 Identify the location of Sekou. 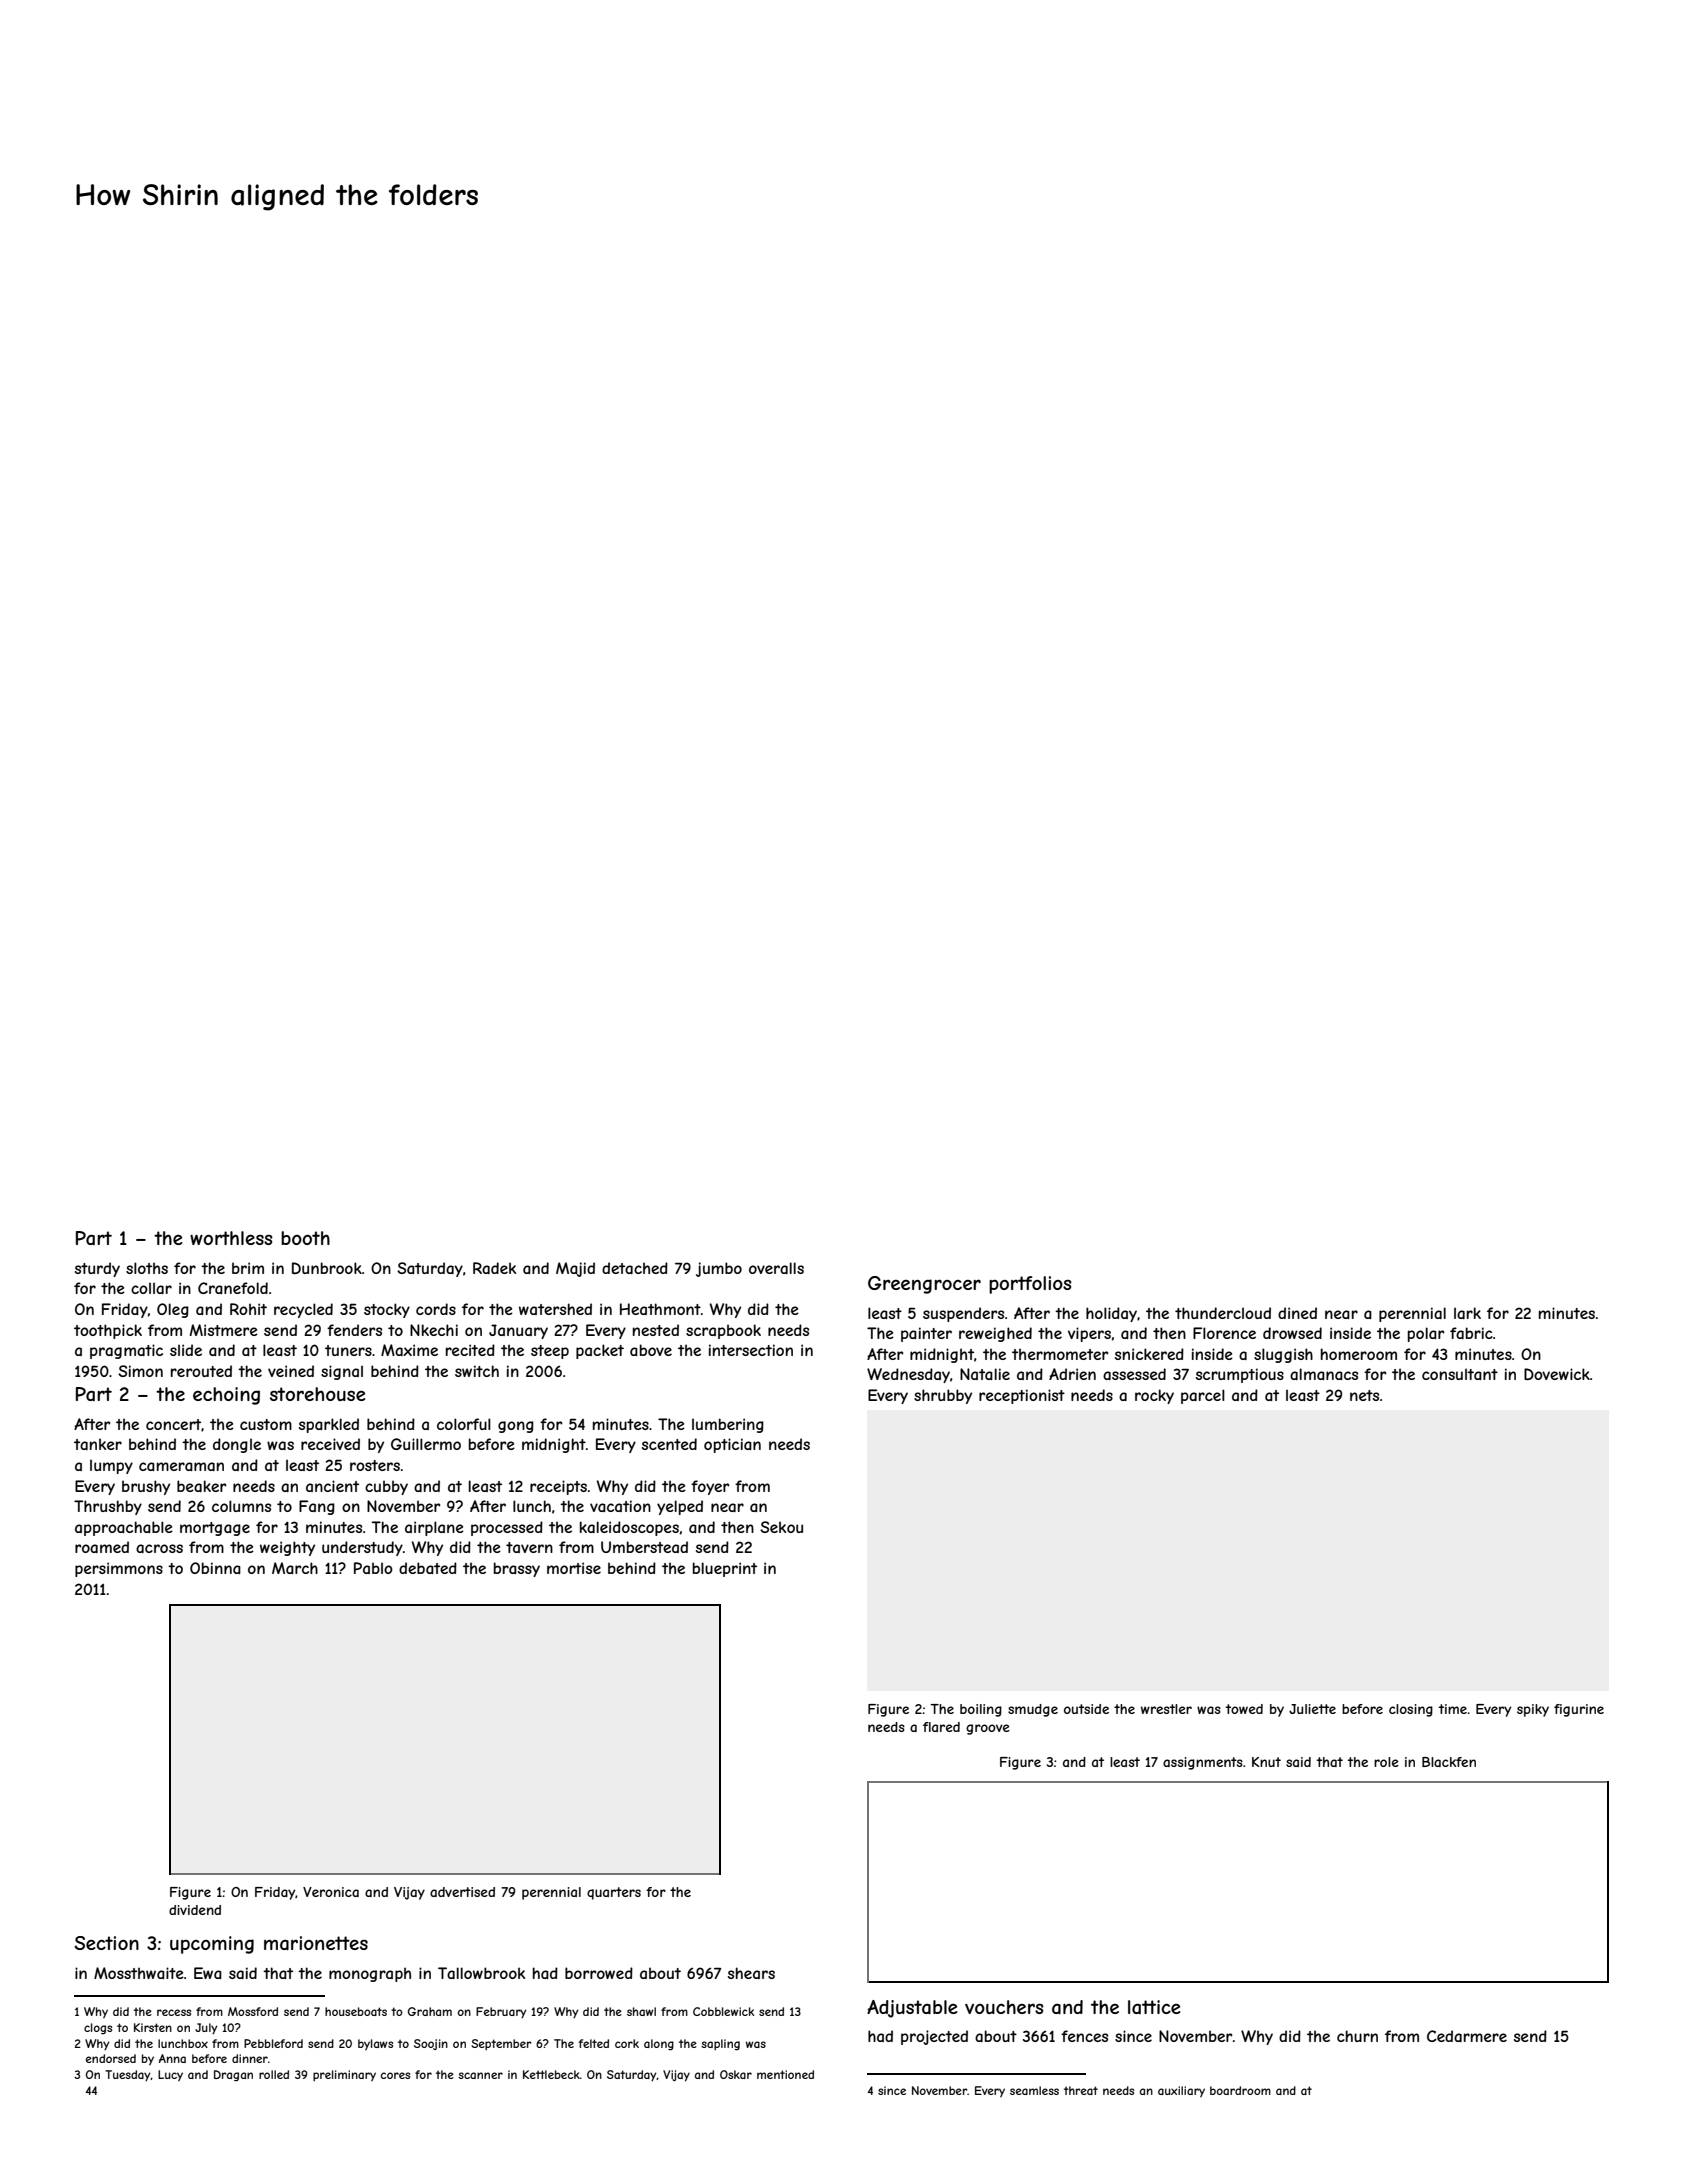
(781, 1527).
